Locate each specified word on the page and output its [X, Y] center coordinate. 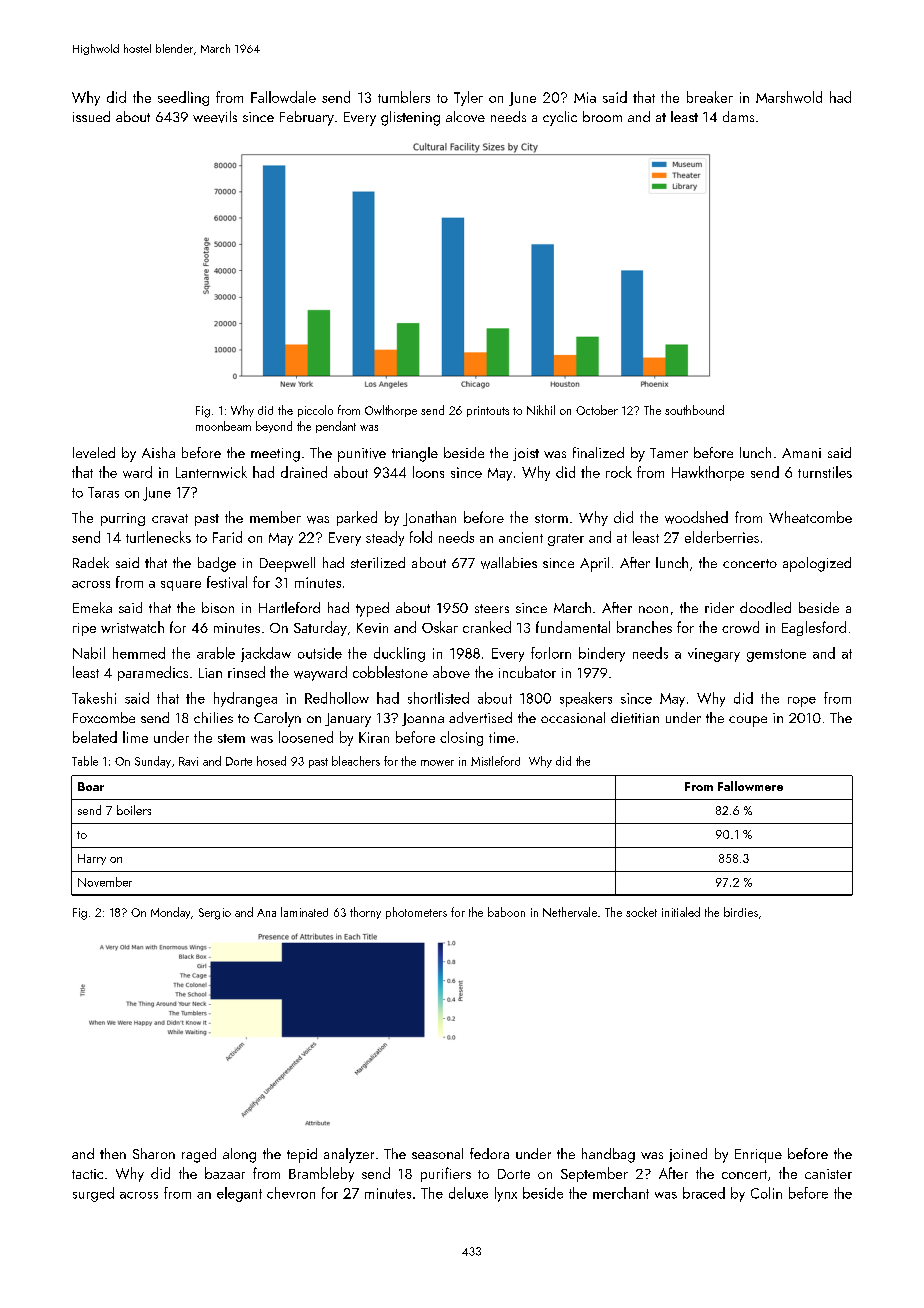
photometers [416, 913]
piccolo [315, 411]
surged [93, 1194]
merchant [621, 1193]
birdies [741, 912]
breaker [710, 97]
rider [719, 607]
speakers [586, 699]
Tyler [468, 98]
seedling [183, 98]
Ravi [188, 761]
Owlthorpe [391, 411]
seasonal [437, 1153]
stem [231, 738]
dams [738, 116]
